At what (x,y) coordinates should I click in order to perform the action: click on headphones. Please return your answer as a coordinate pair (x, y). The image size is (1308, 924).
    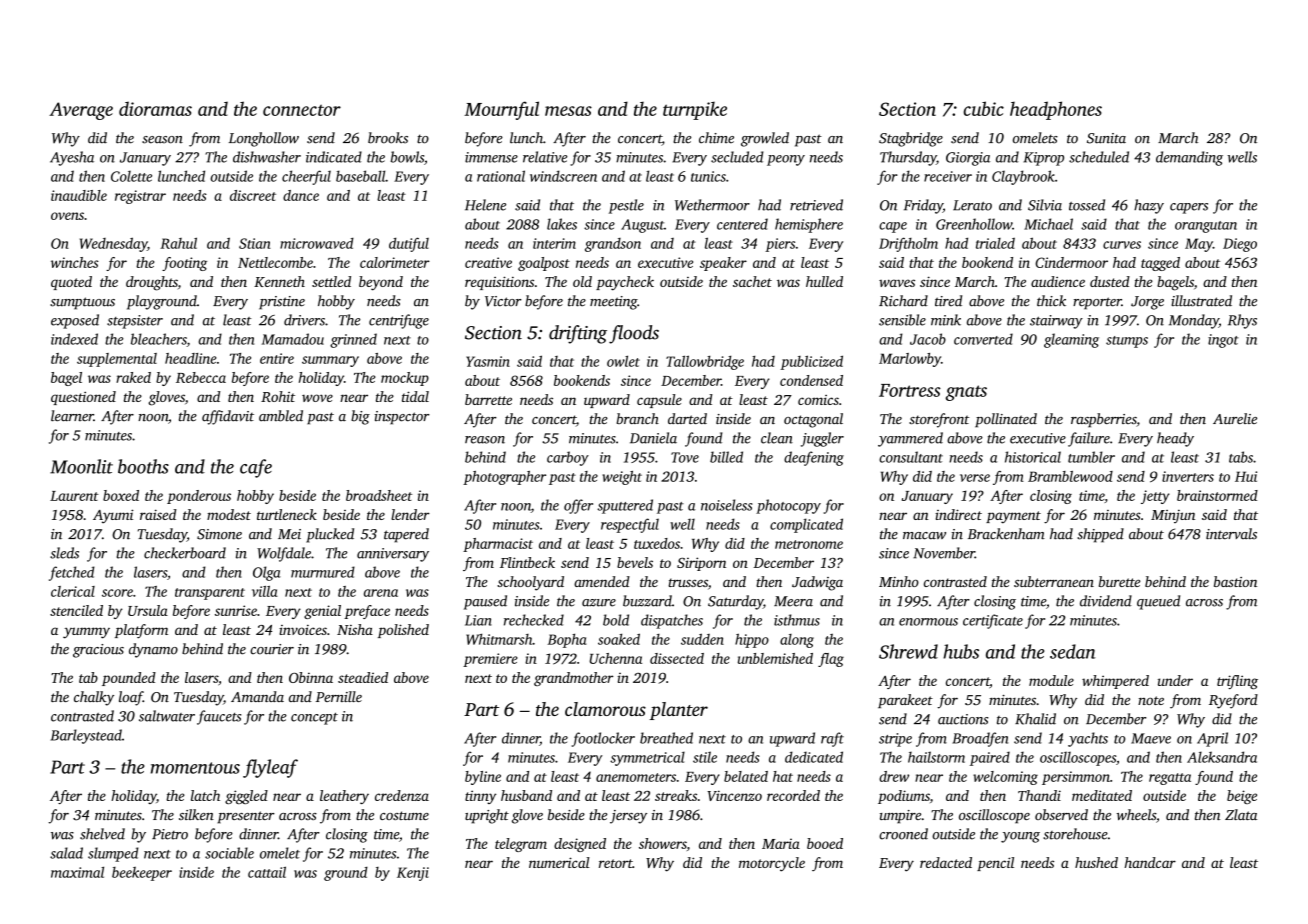
    Looking at the image, I should click on (1056, 110).
